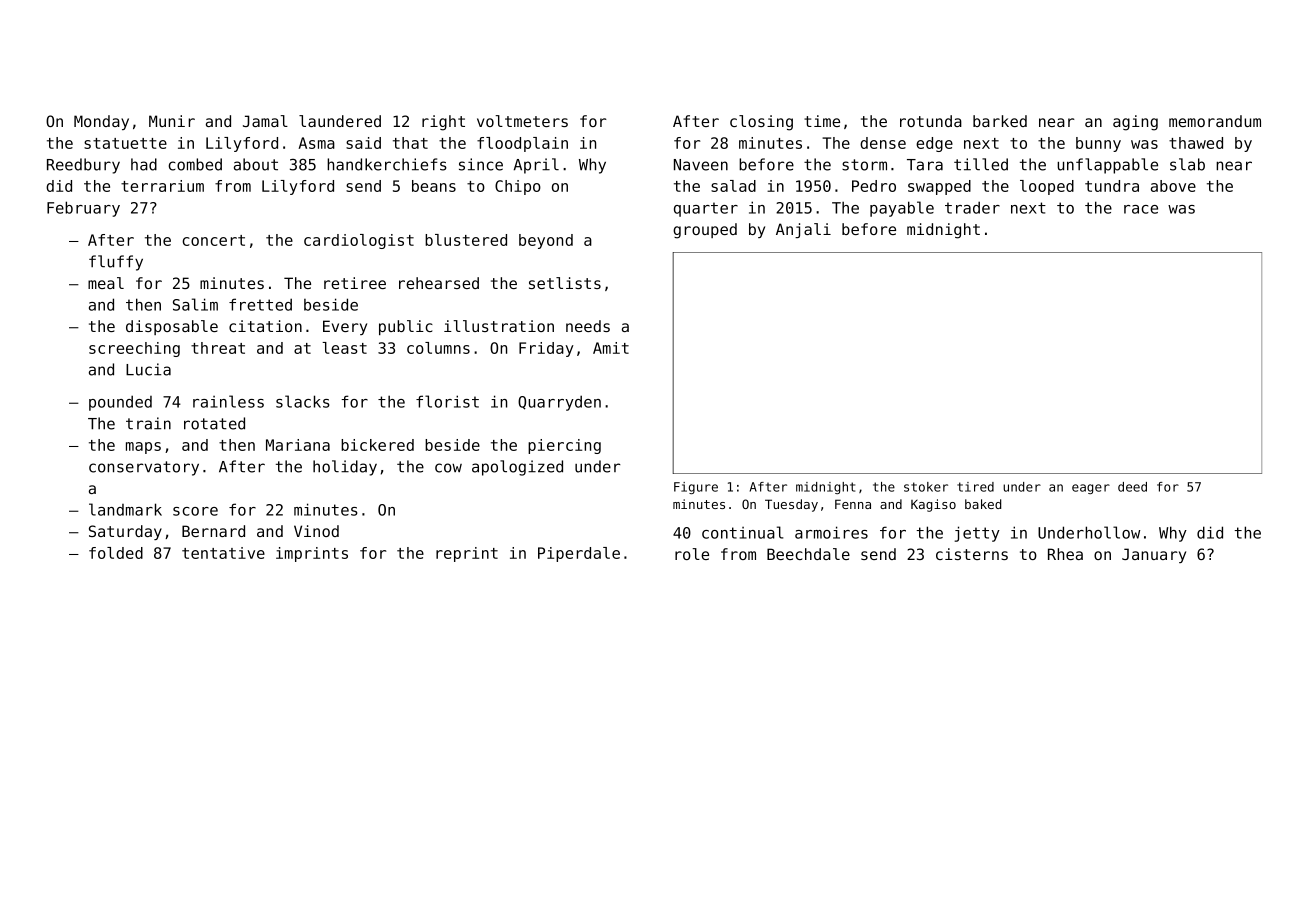 The width and height of the screenshot is (1308, 924). I want to click on Amit, so click(611, 348).
